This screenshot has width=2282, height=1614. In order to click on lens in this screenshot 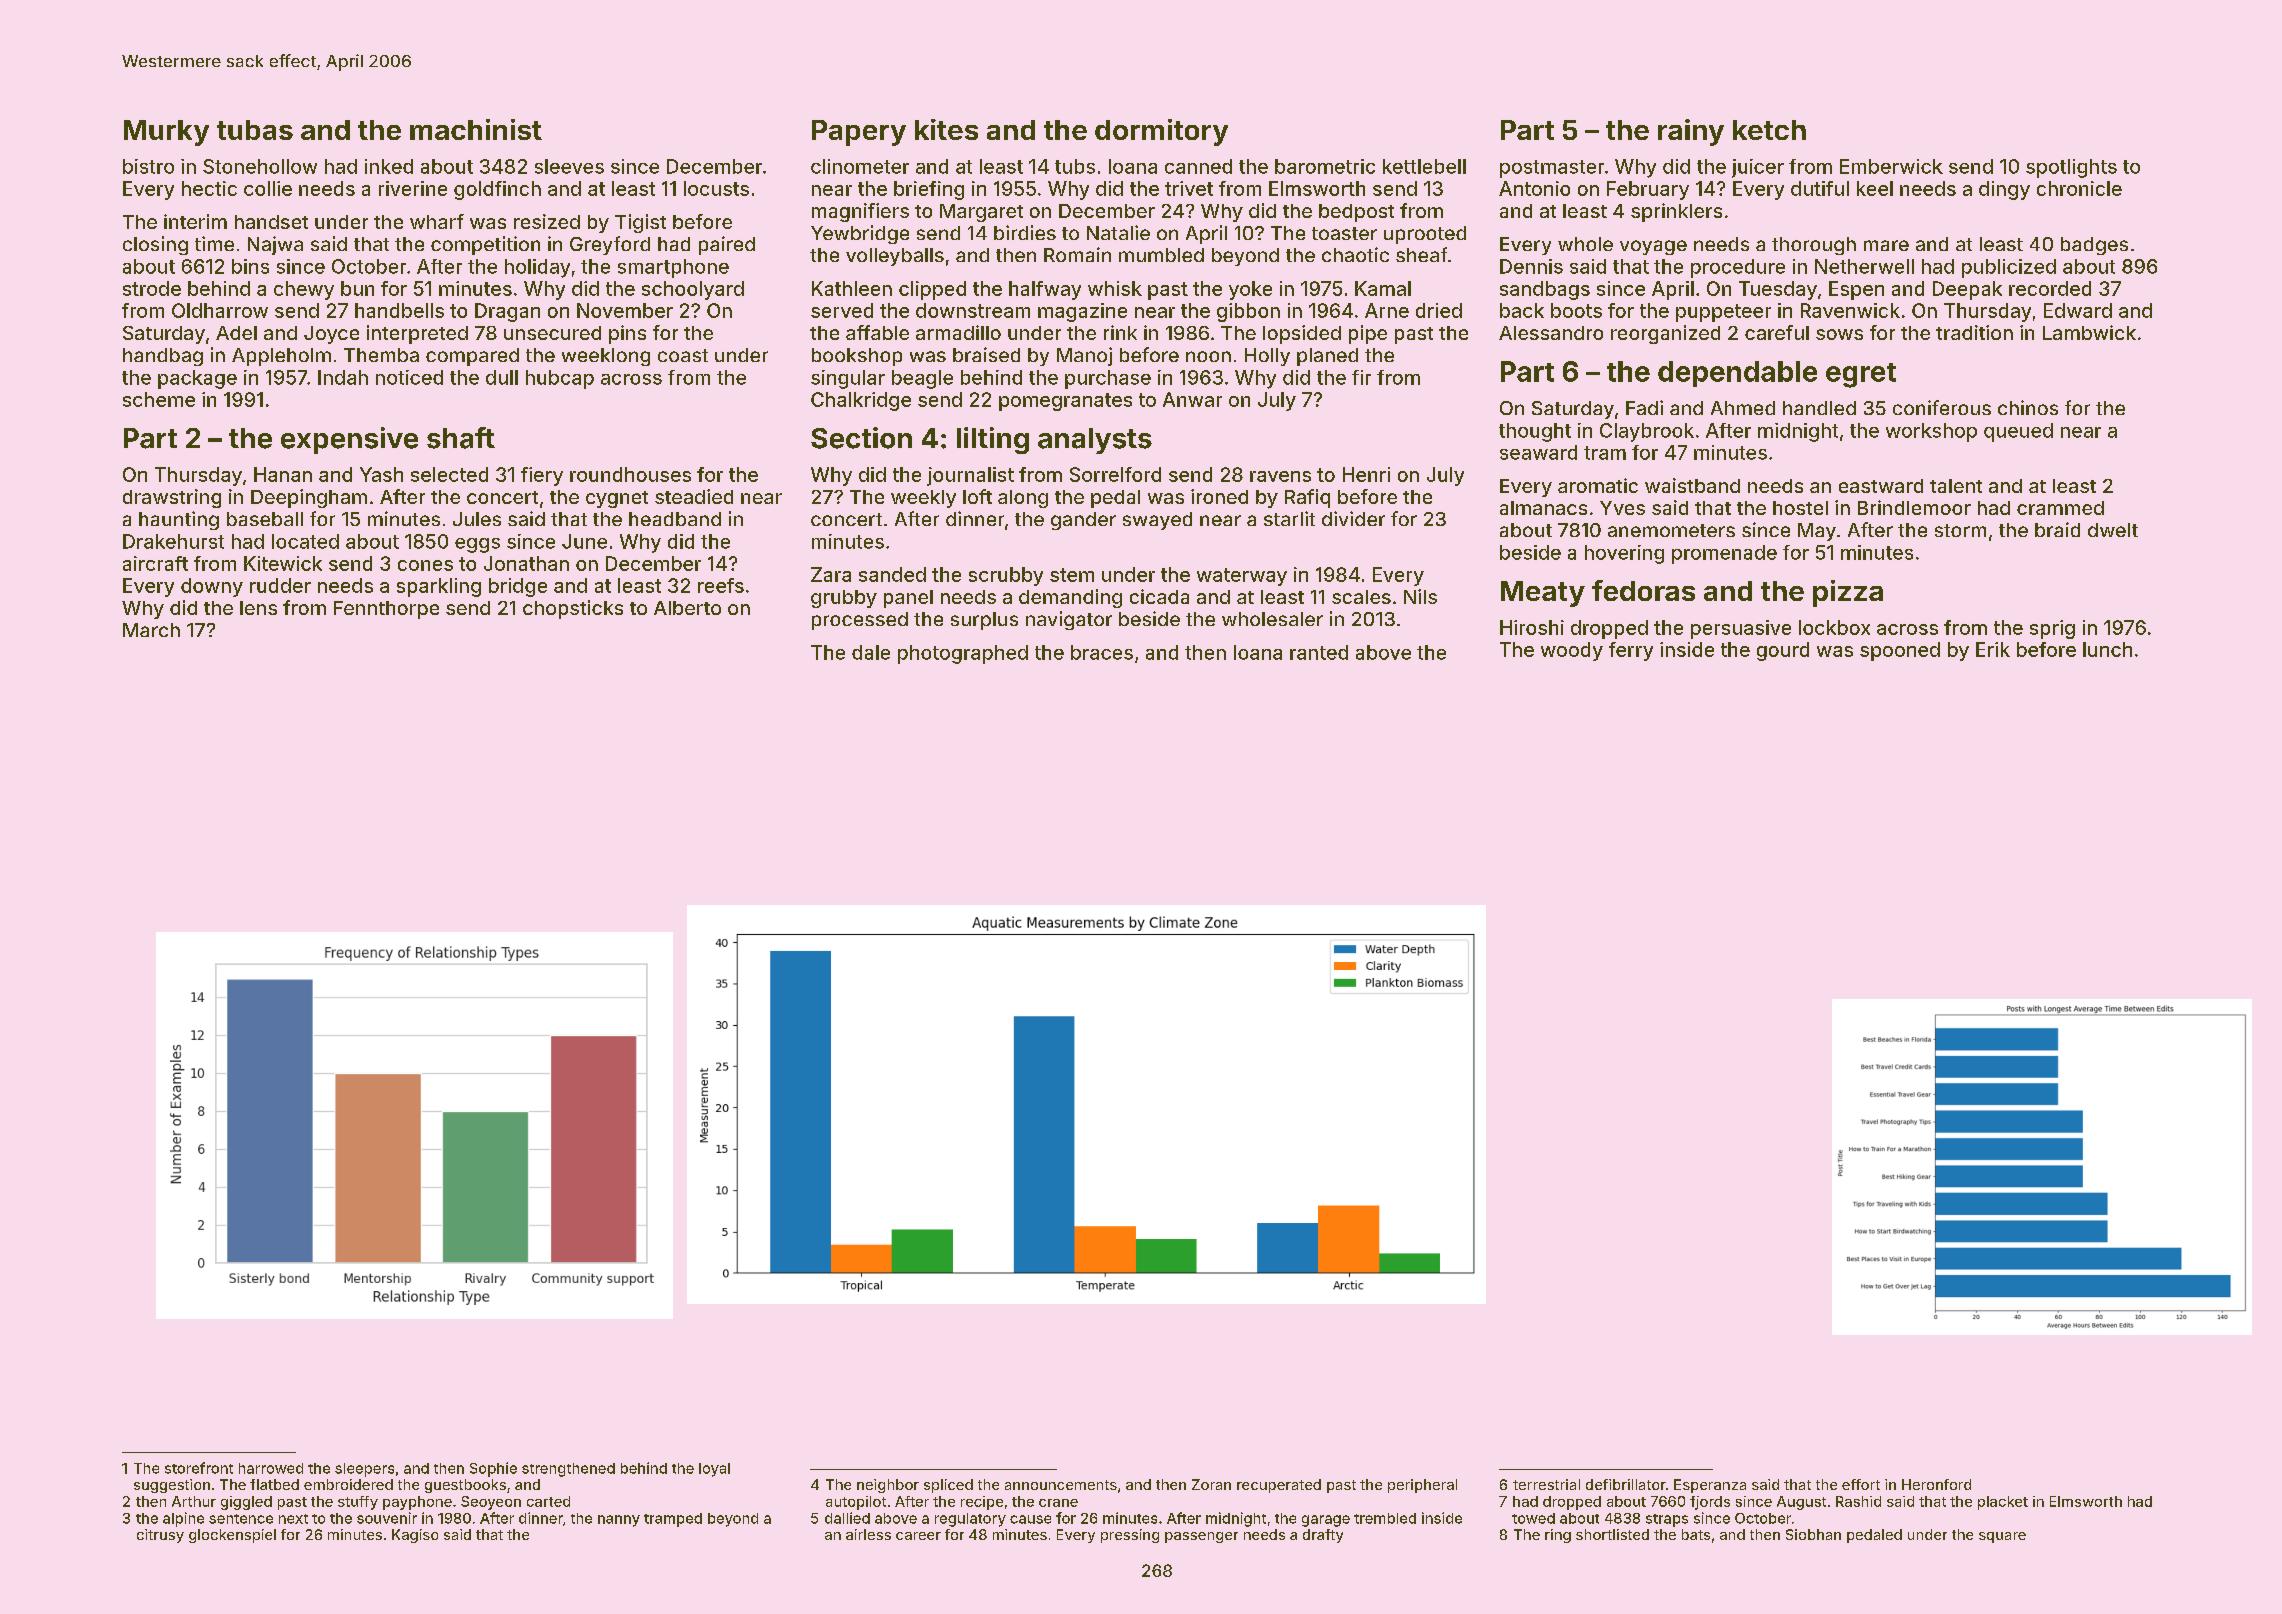, I will do `click(258, 608)`.
